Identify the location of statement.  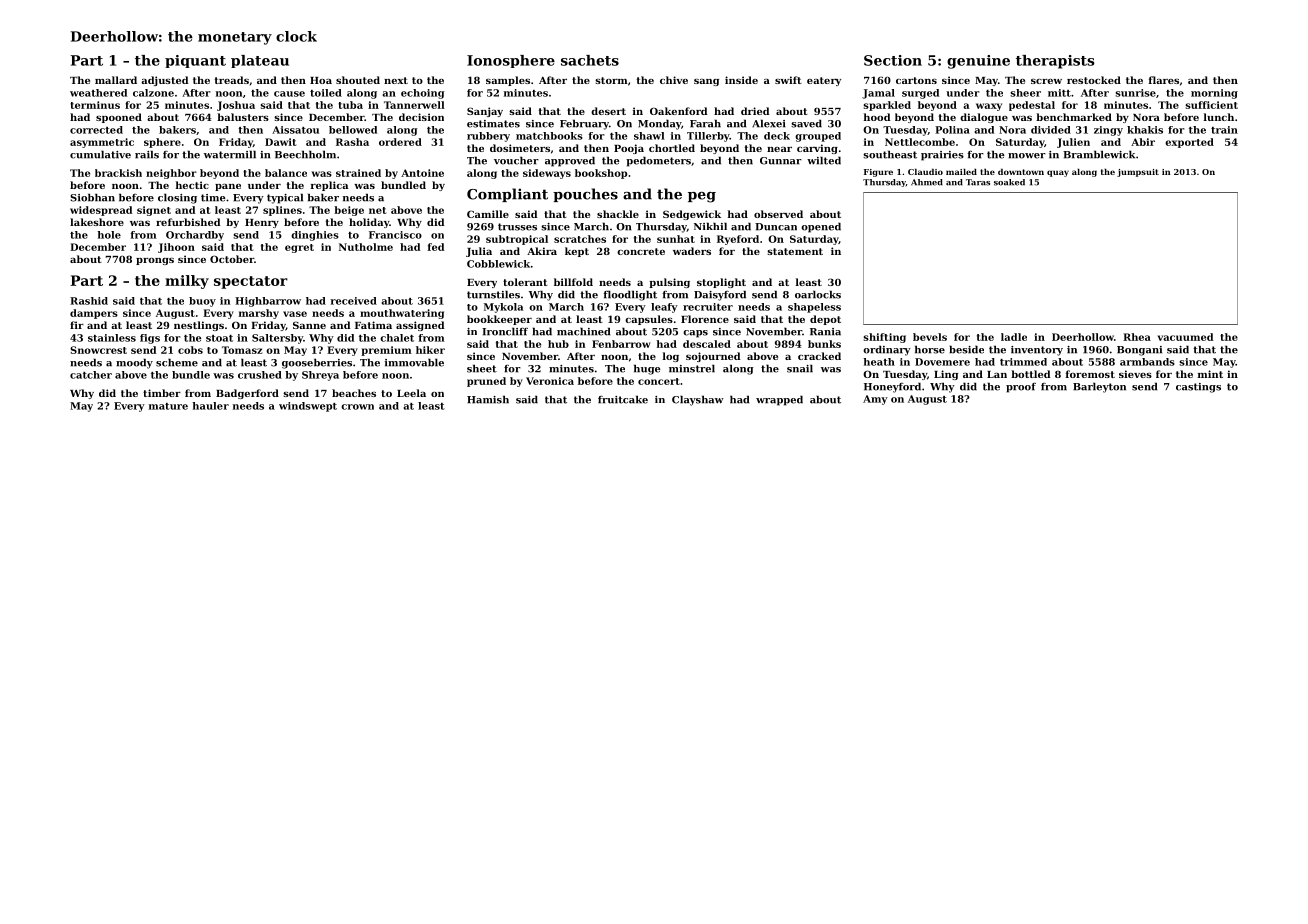
(795, 251).
